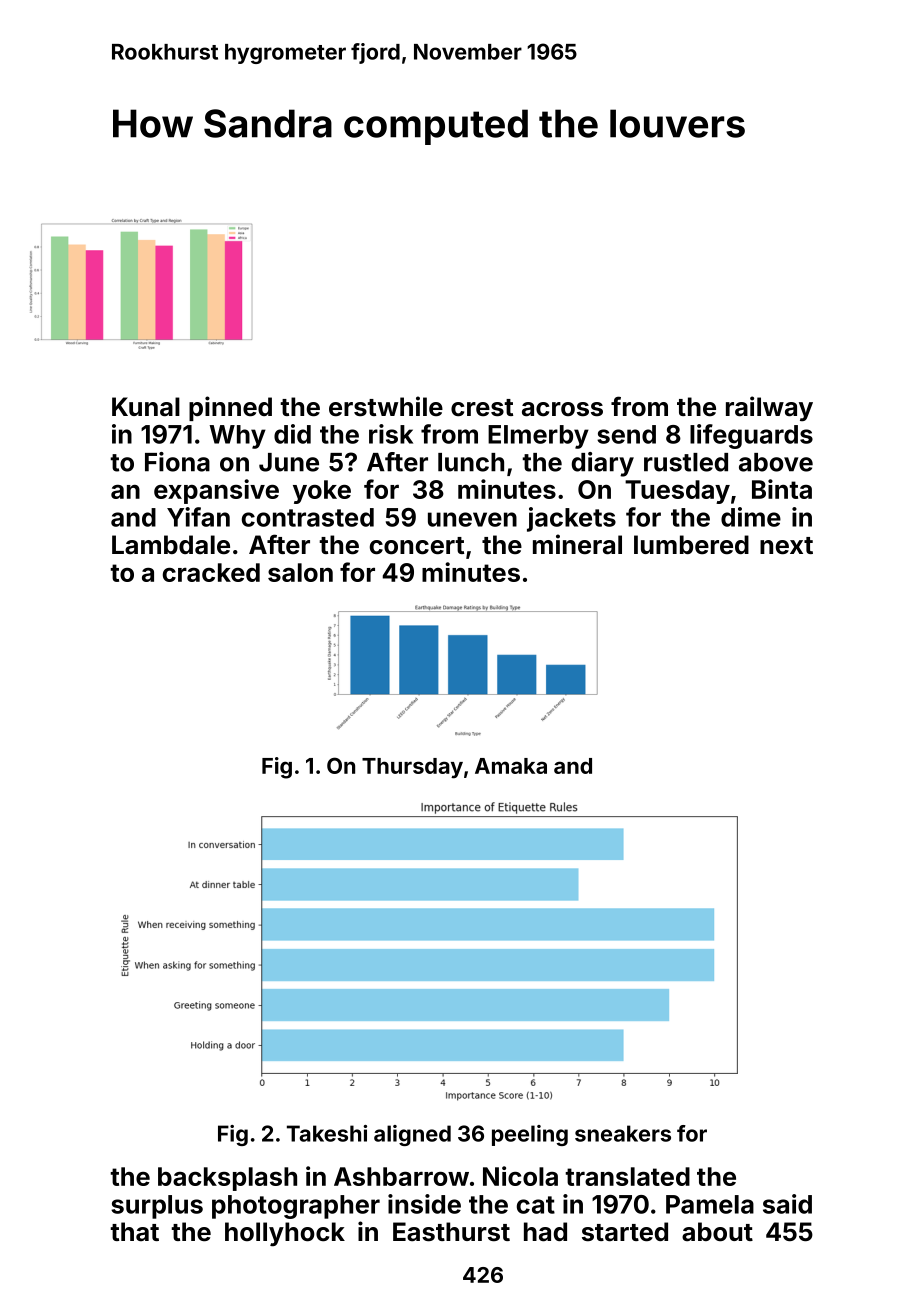  I want to click on concert, so click(417, 546).
